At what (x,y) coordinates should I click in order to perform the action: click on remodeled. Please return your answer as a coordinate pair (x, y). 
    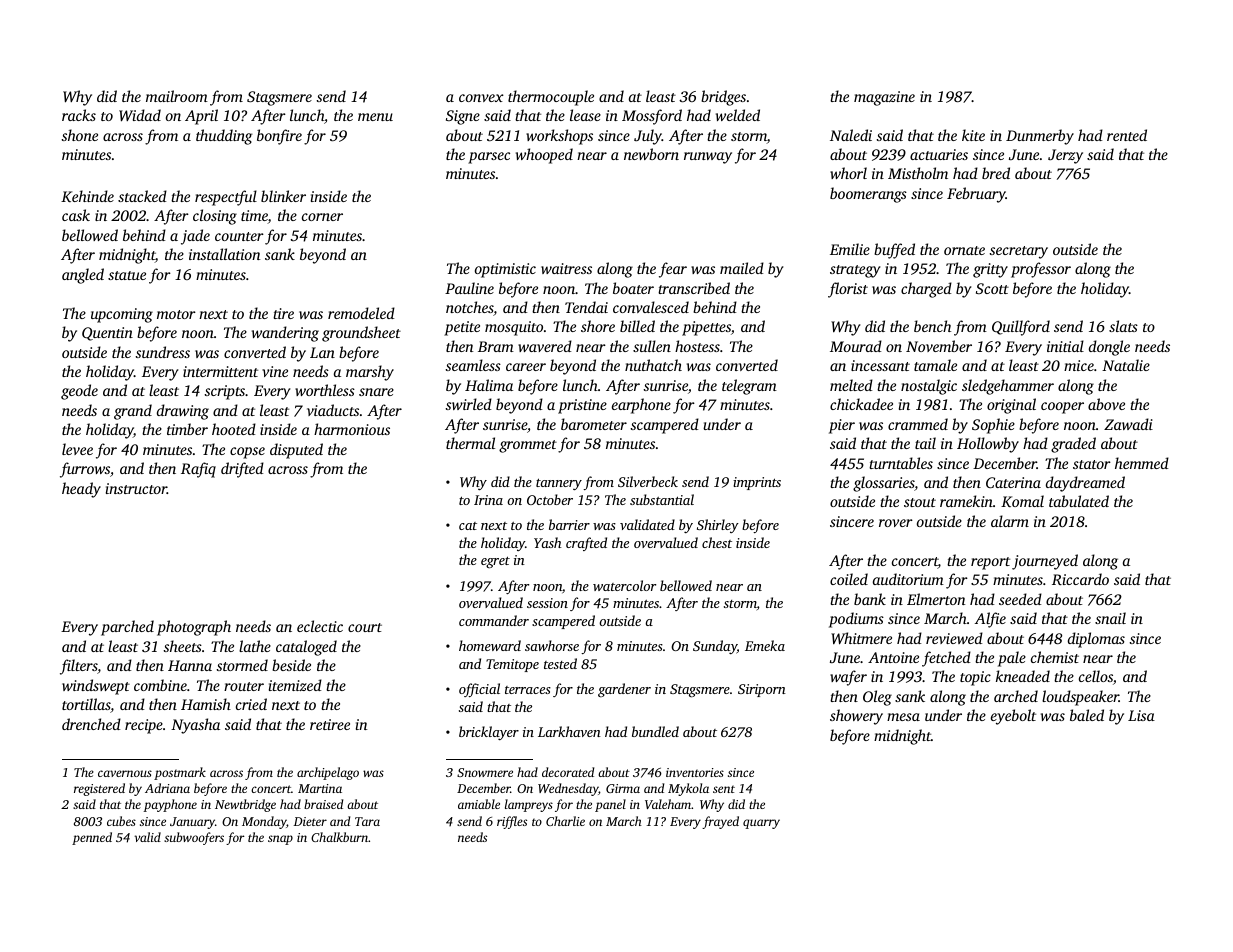
    Looking at the image, I should click on (361, 313).
